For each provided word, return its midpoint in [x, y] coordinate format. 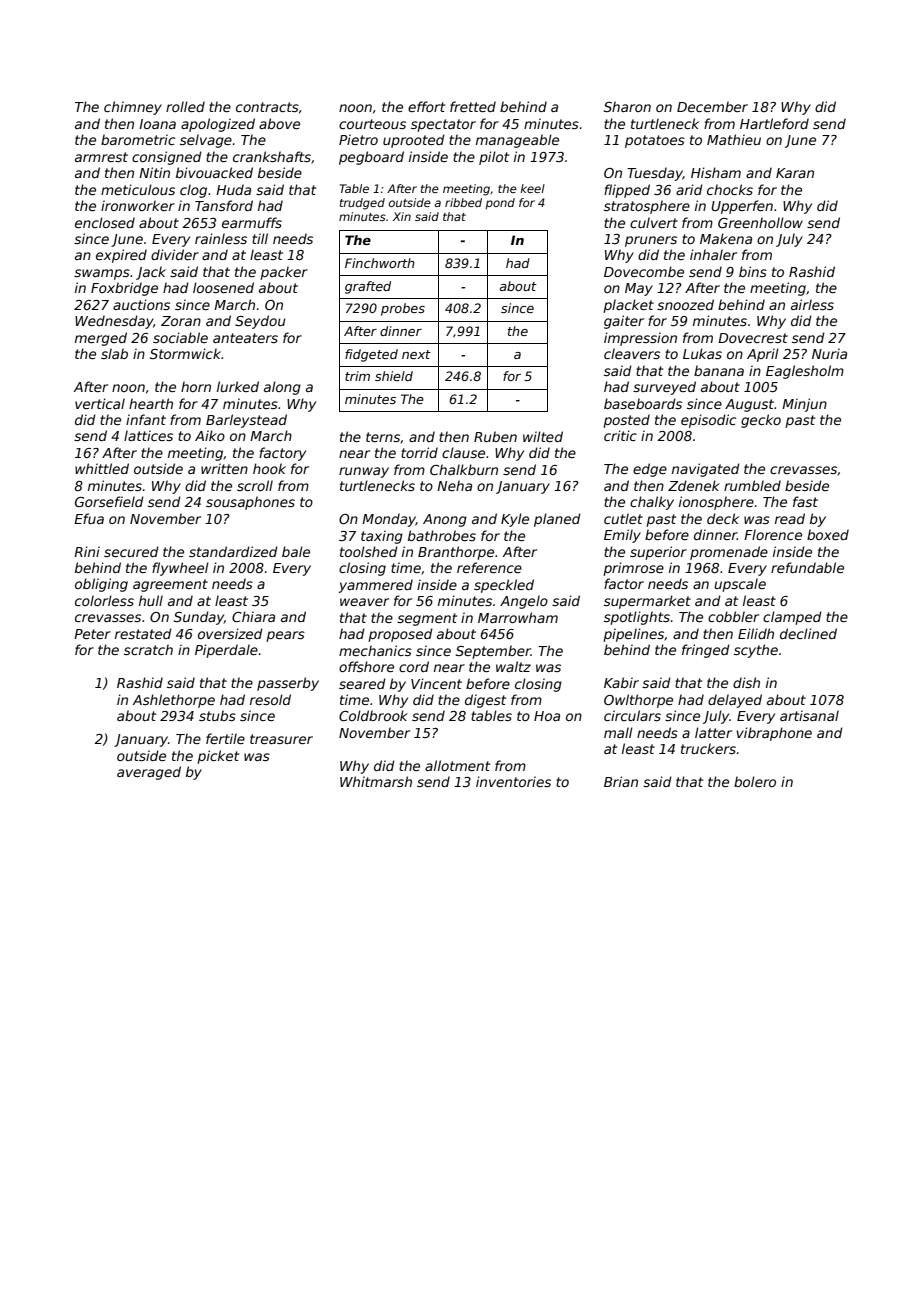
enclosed [105, 222]
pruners [651, 241]
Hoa [547, 716]
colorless [104, 600]
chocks [730, 189]
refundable [807, 567]
